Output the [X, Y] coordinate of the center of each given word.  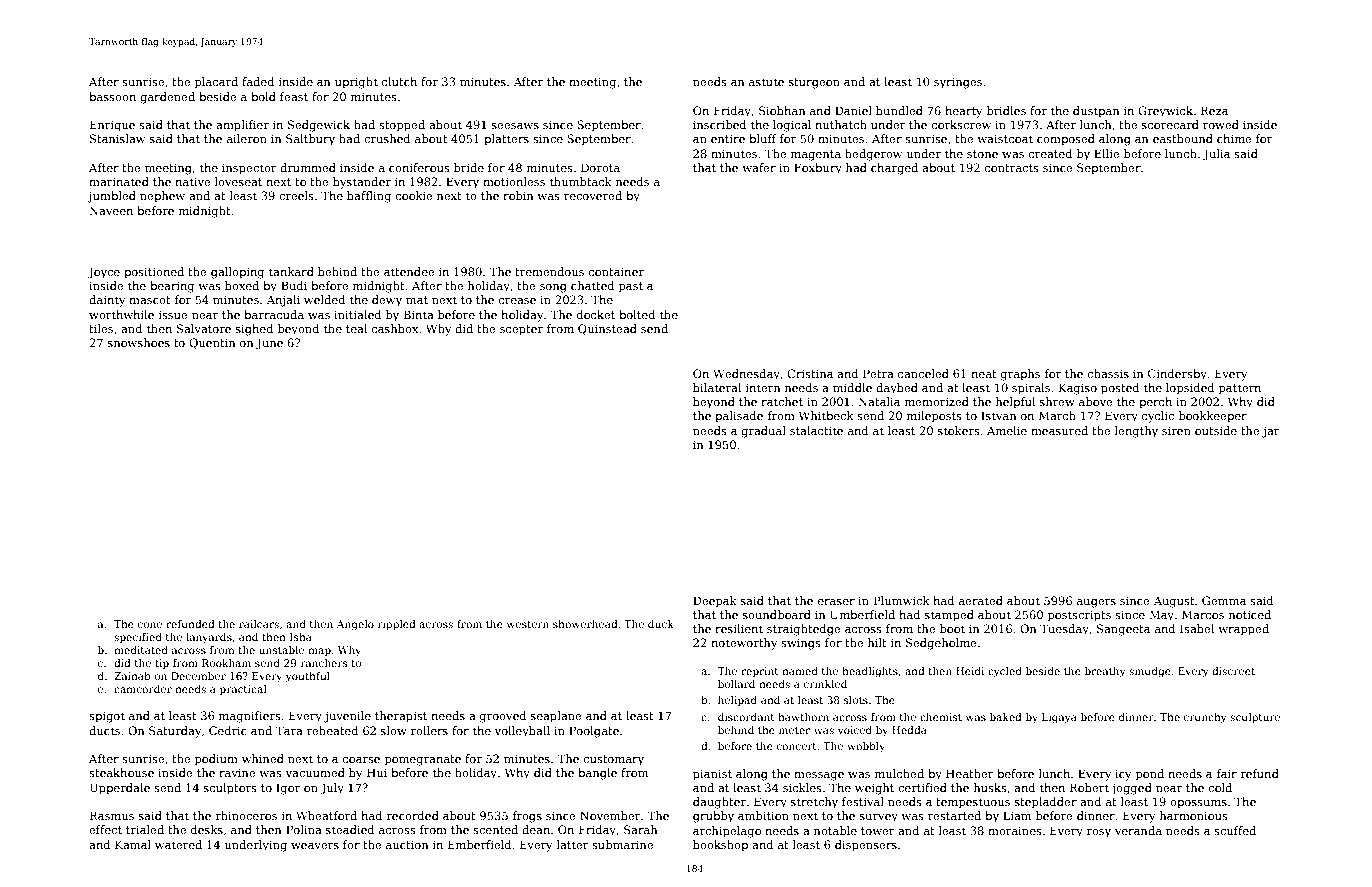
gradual [763, 432]
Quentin [212, 343]
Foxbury [818, 169]
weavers [315, 846]
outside [1216, 430]
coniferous [419, 167]
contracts [1012, 168]
